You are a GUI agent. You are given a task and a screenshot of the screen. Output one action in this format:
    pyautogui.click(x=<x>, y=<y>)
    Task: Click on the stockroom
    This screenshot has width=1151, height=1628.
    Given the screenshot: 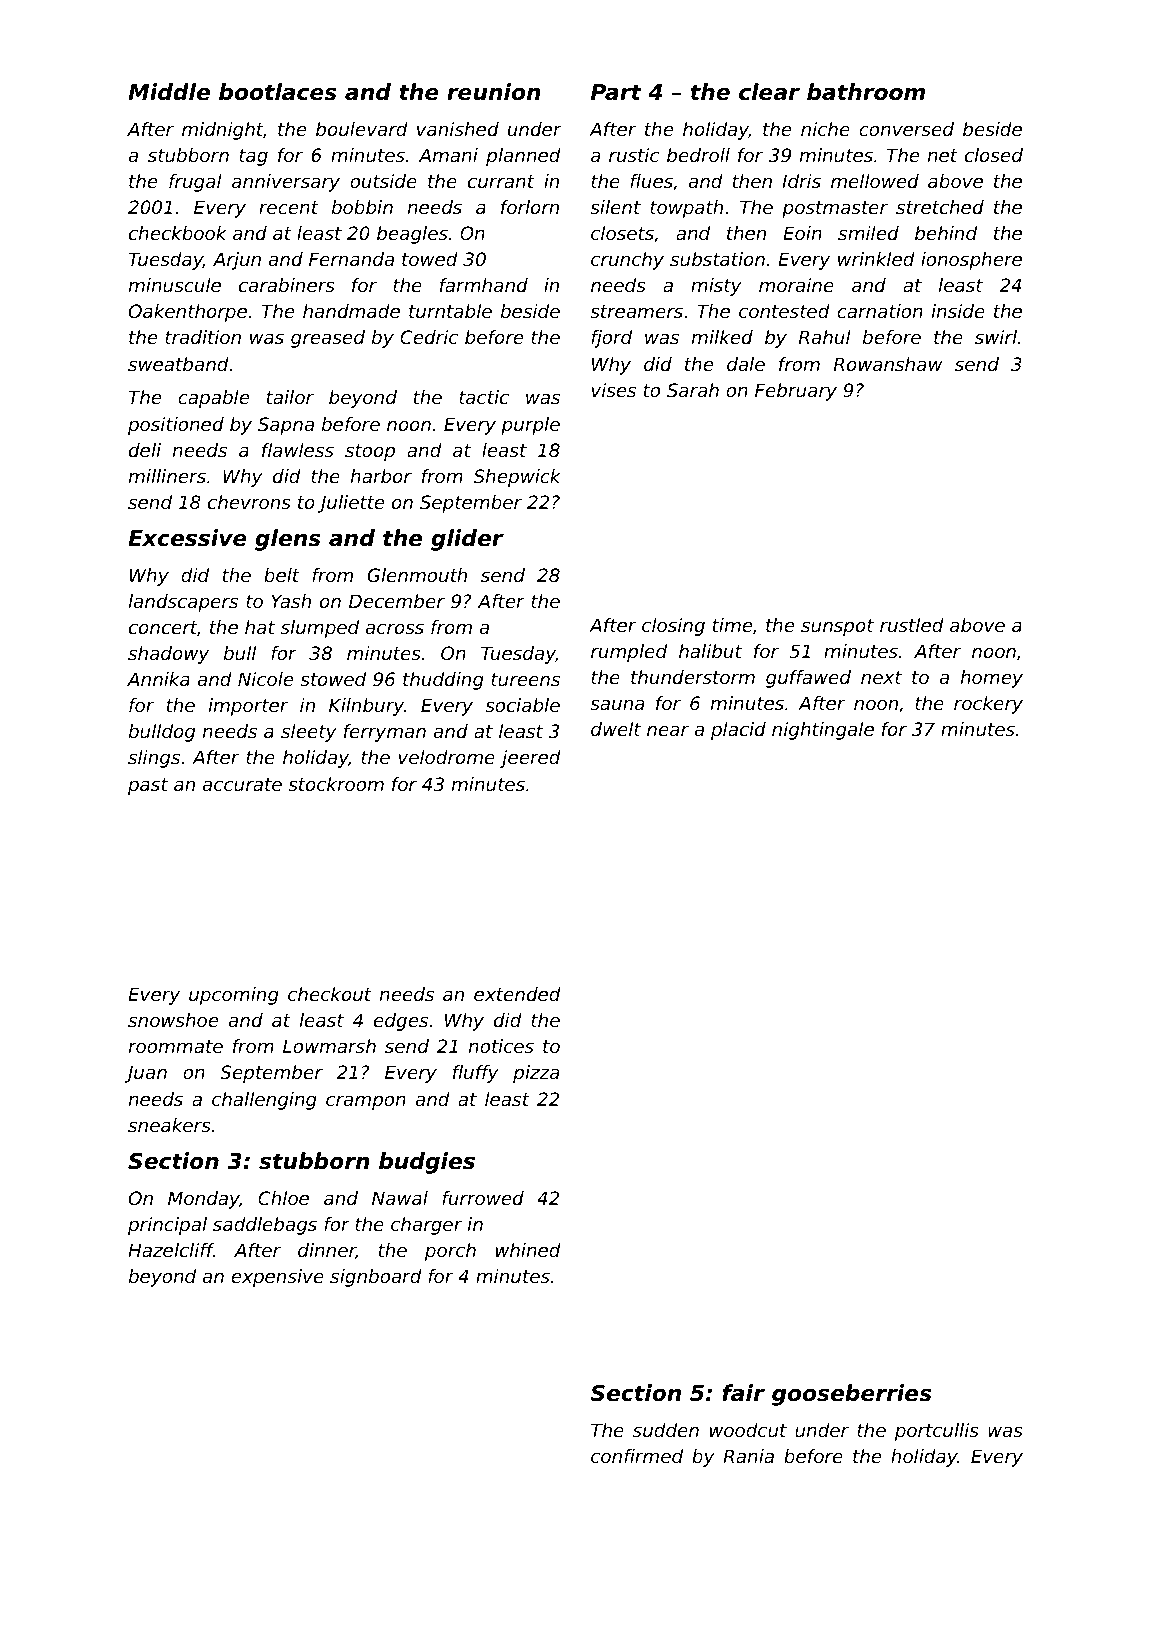 What is the action you would take?
    pyautogui.click(x=336, y=784)
